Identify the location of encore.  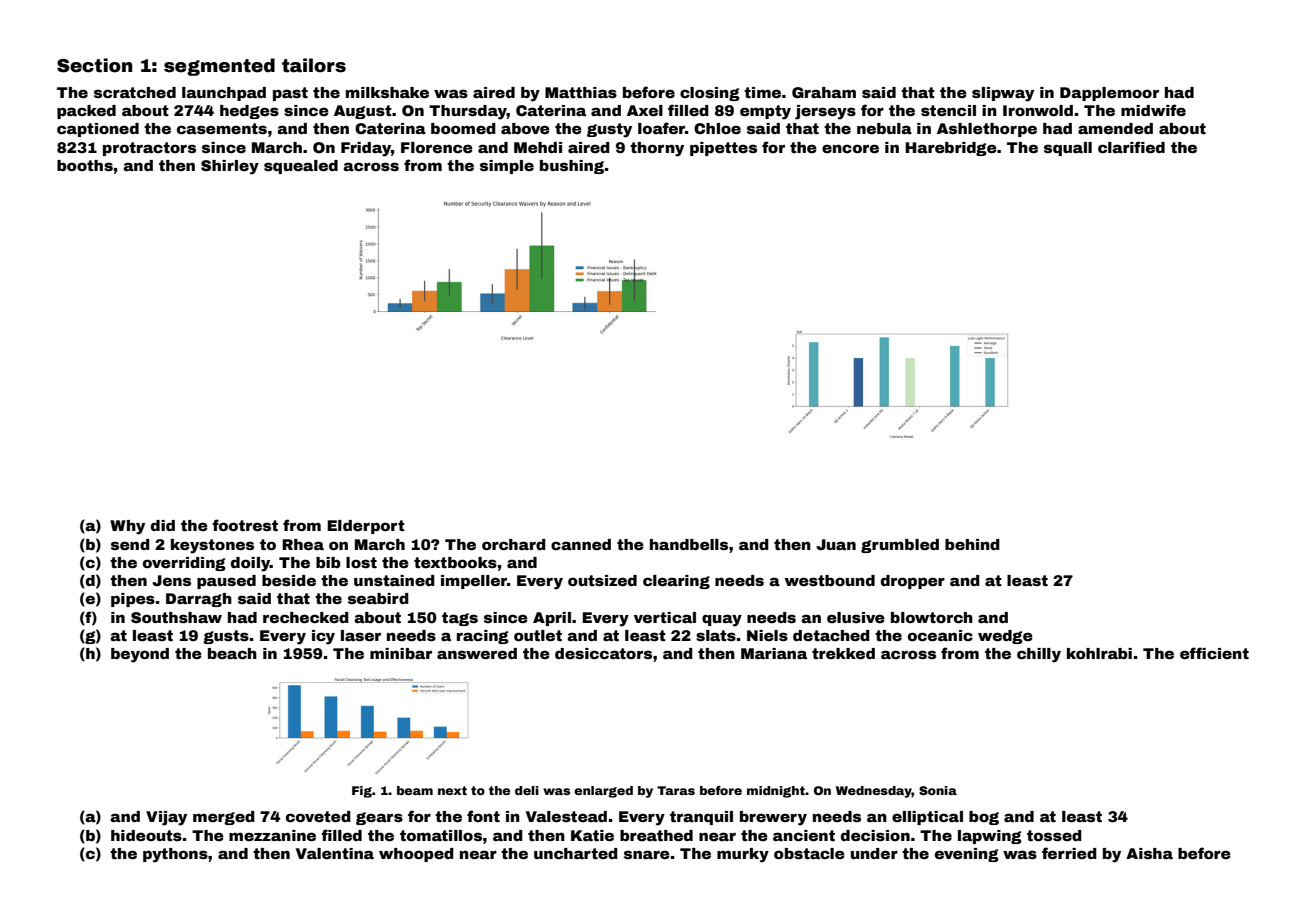
(850, 148).
